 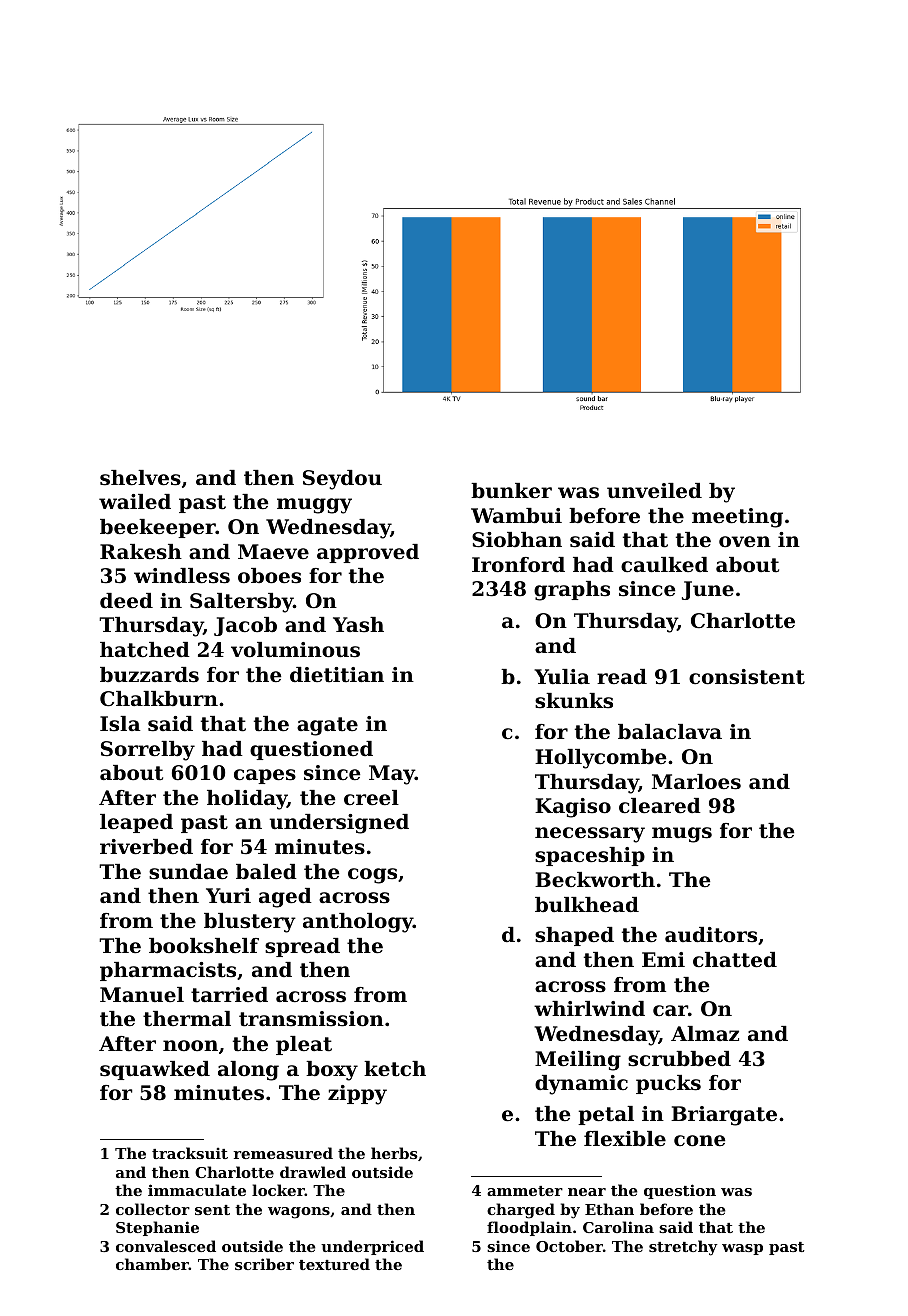 I want to click on shelves, so click(x=140, y=478).
